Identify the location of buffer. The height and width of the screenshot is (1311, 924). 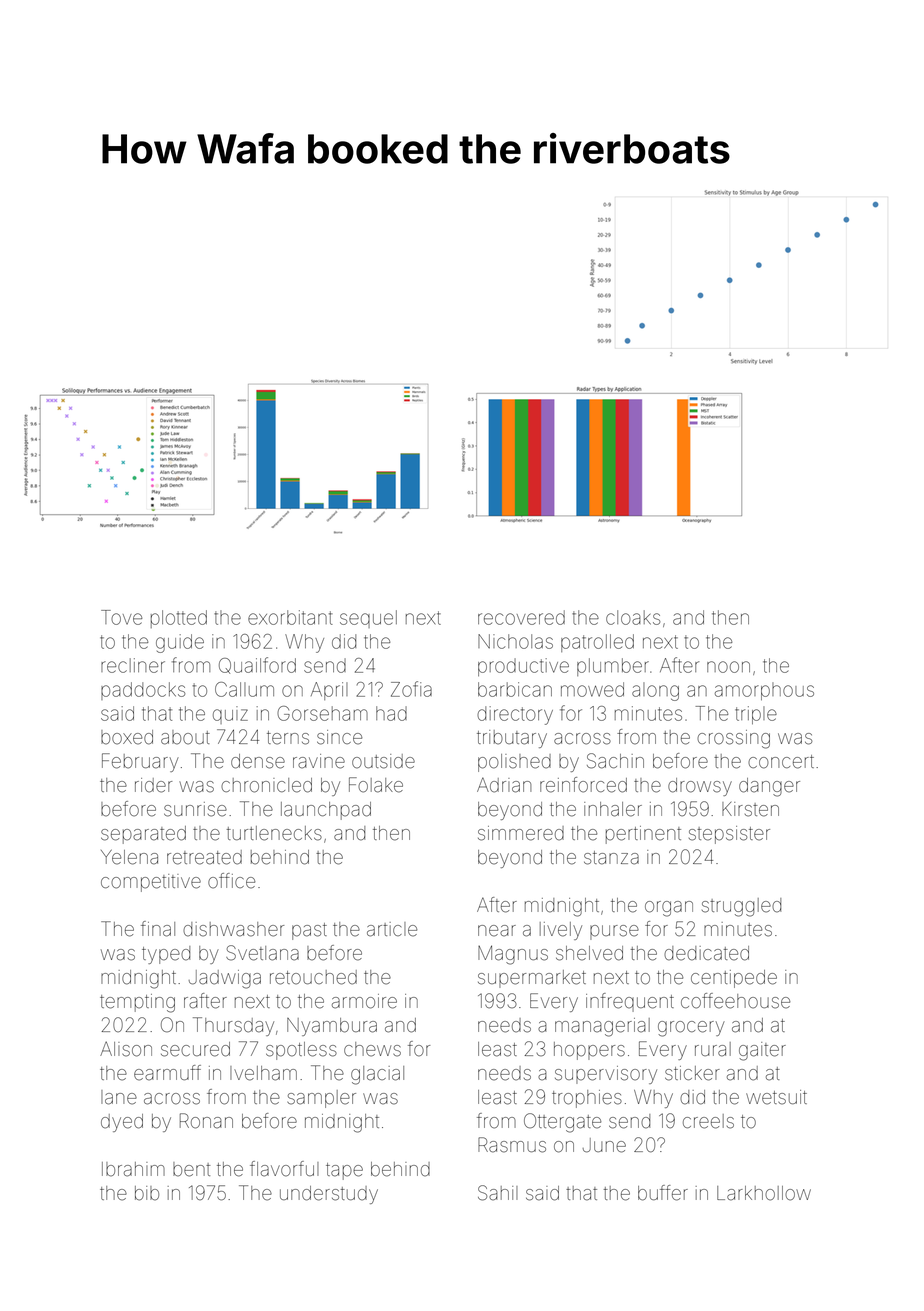
(663, 1193).
